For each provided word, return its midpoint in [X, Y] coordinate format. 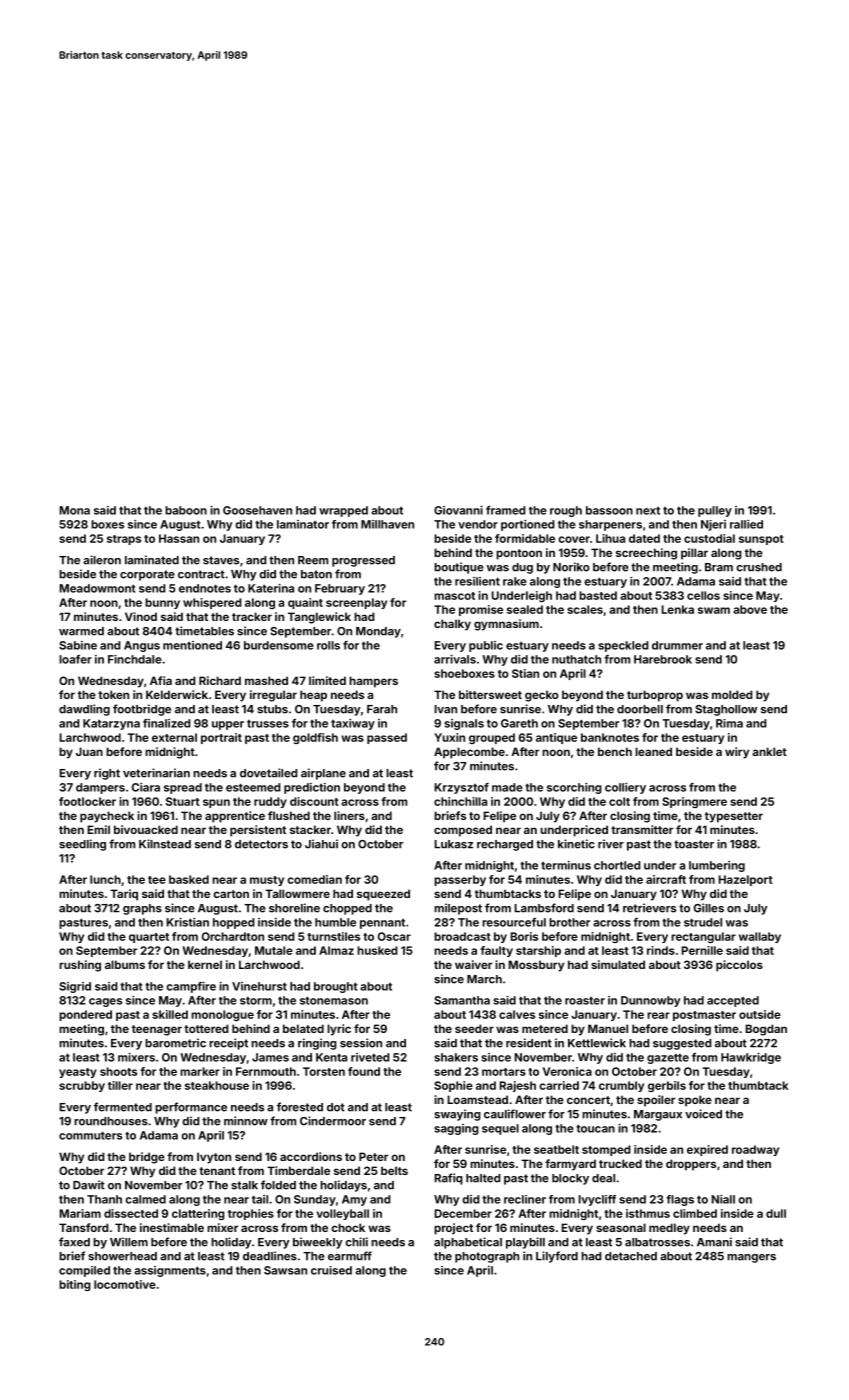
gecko [542, 696]
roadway [755, 1150]
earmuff [350, 1256]
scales [585, 609]
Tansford [84, 1227]
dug [522, 568]
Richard [220, 680]
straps [124, 540]
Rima [729, 723]
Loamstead [477, 1099]
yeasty [78, 1073]
